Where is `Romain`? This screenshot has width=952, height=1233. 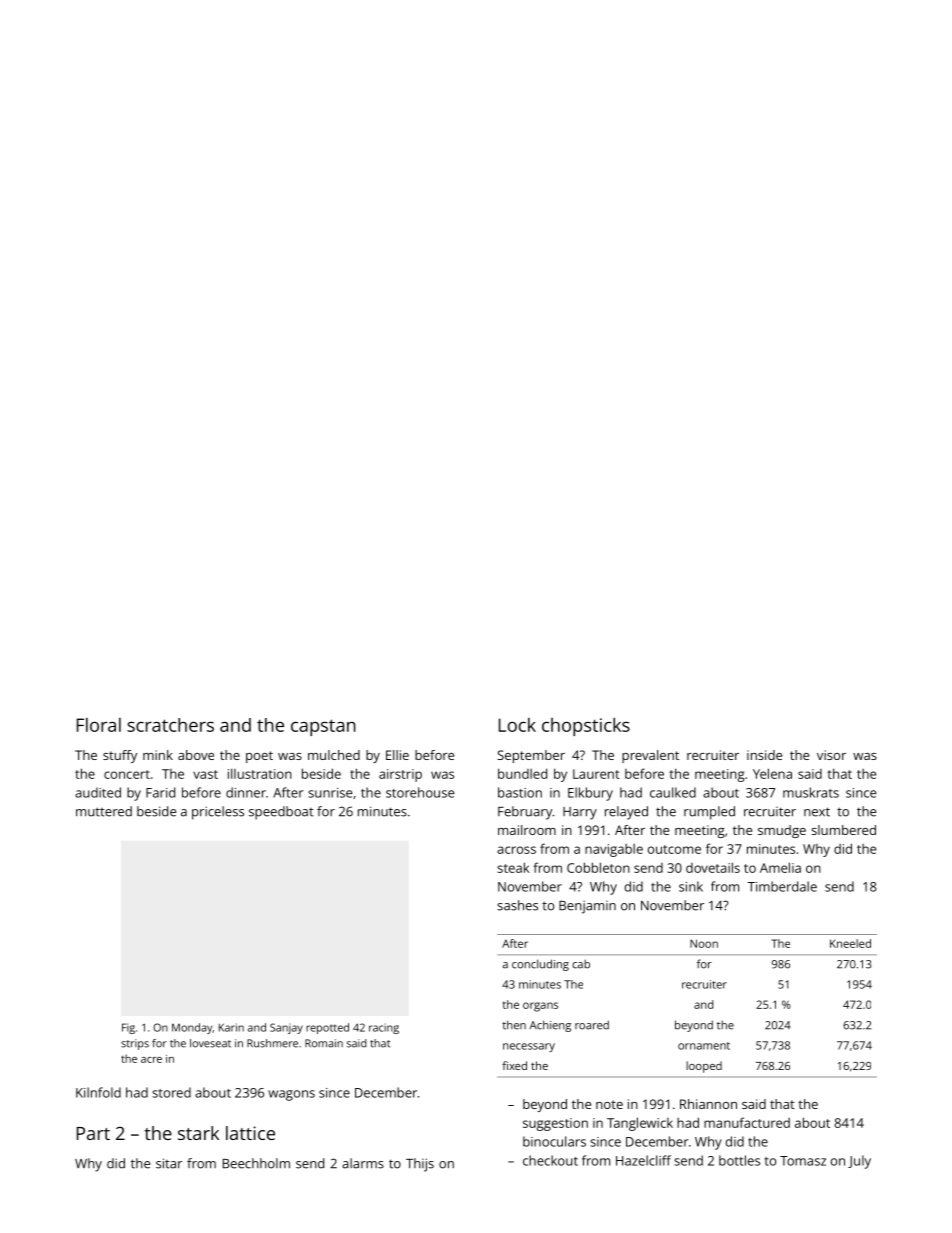 Romain is located at coordinates (324, 1043).
